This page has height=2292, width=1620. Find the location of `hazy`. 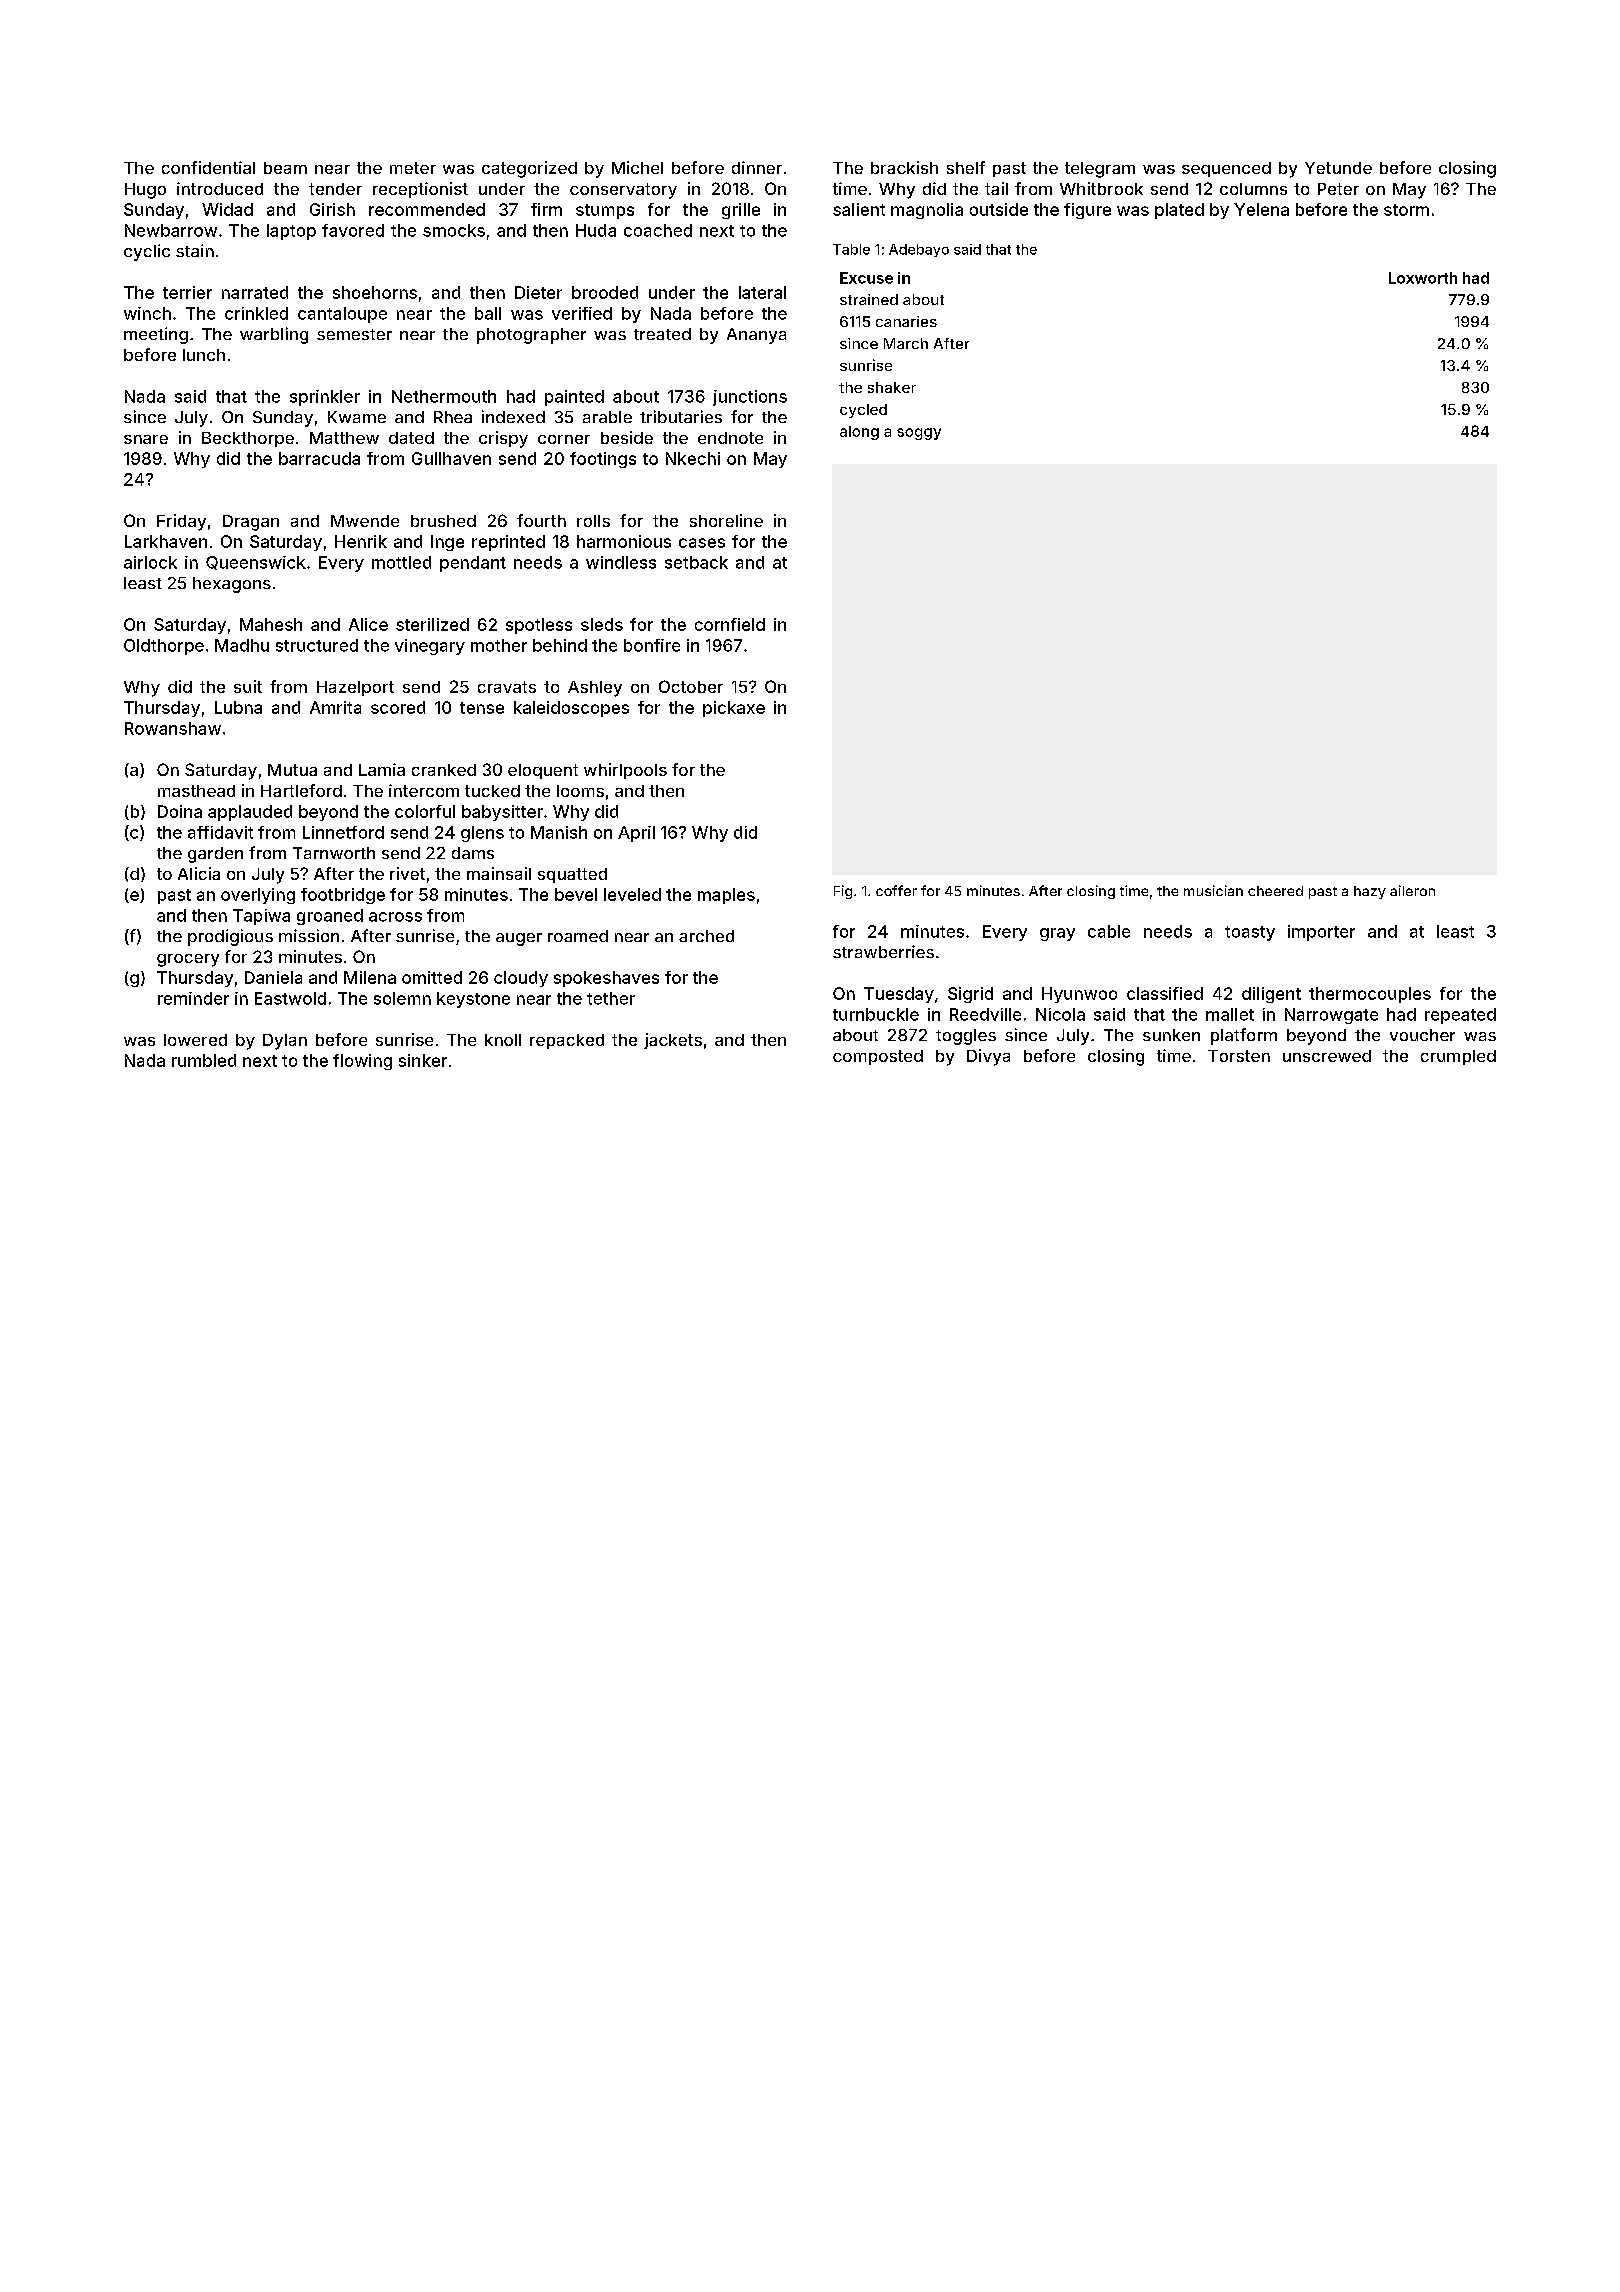

hazy is located at coordinates (1370, 892).
